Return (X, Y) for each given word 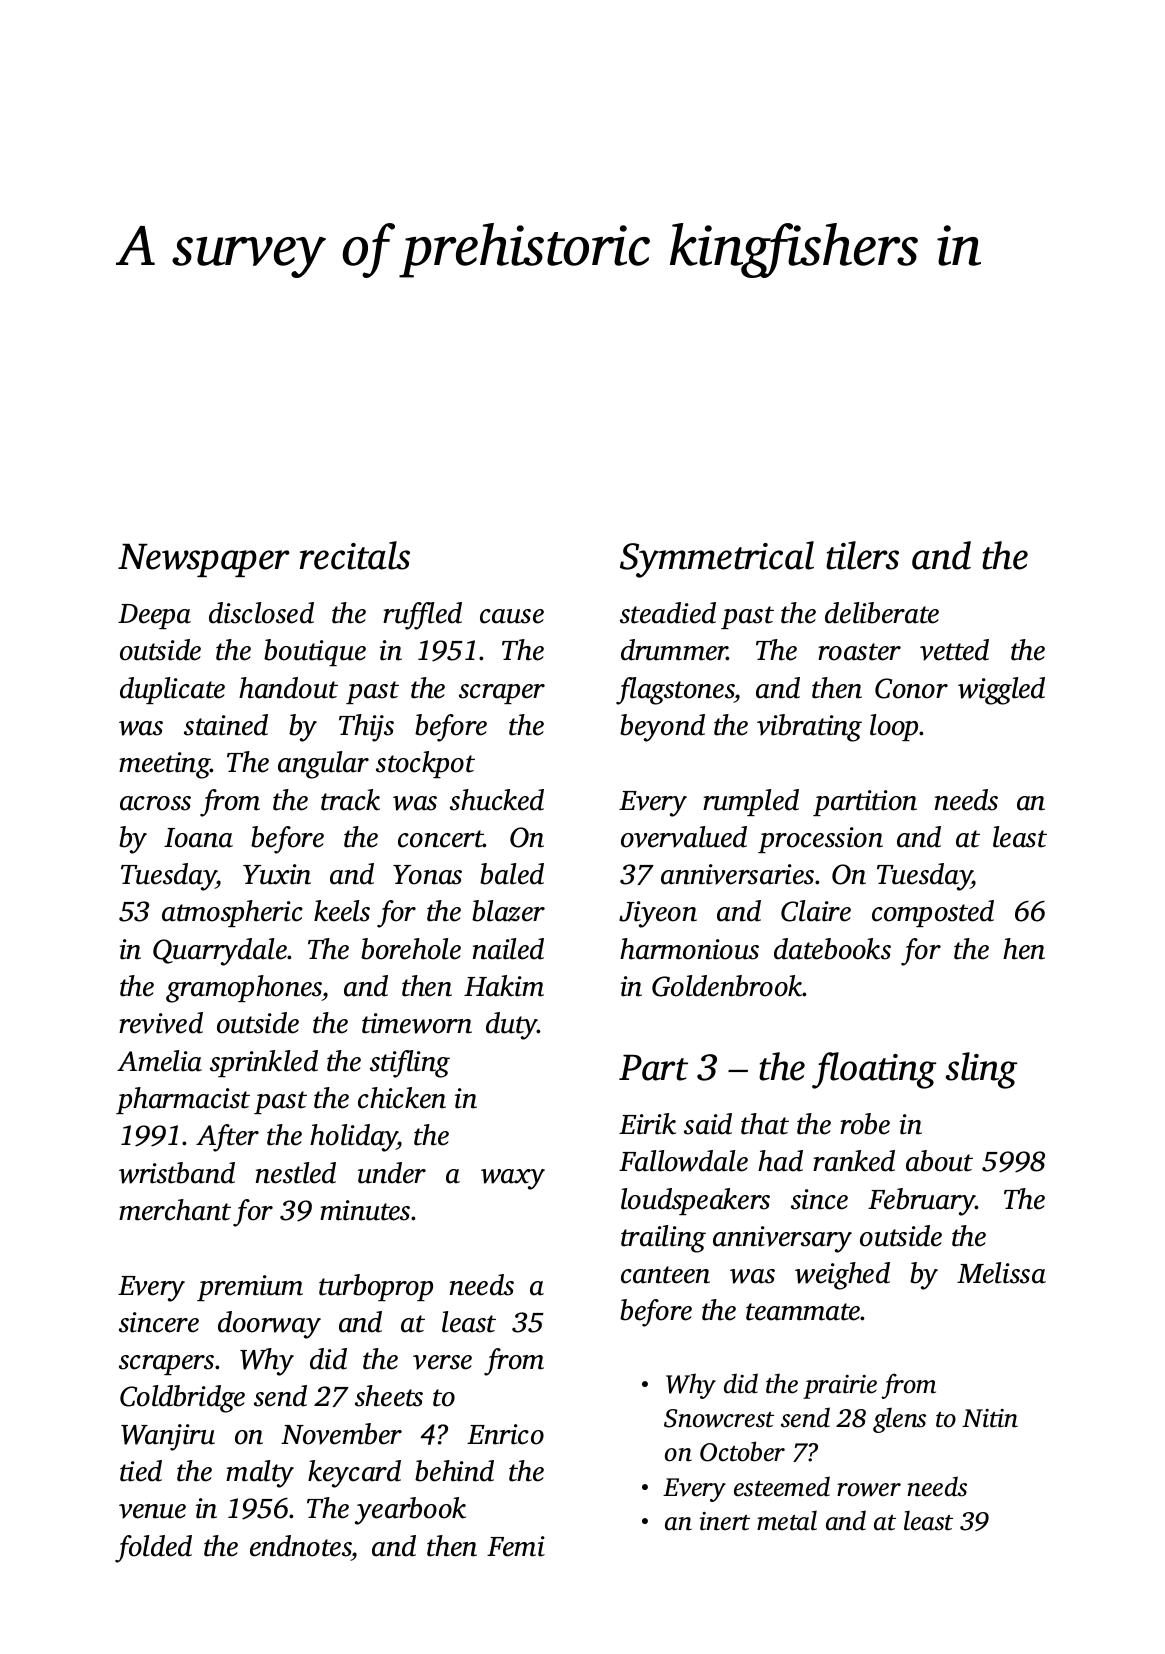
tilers (862, 555)
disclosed (261, 613)
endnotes (301, 1546)
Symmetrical (717, 559)
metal (787, 1520)
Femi (516, 1546)
